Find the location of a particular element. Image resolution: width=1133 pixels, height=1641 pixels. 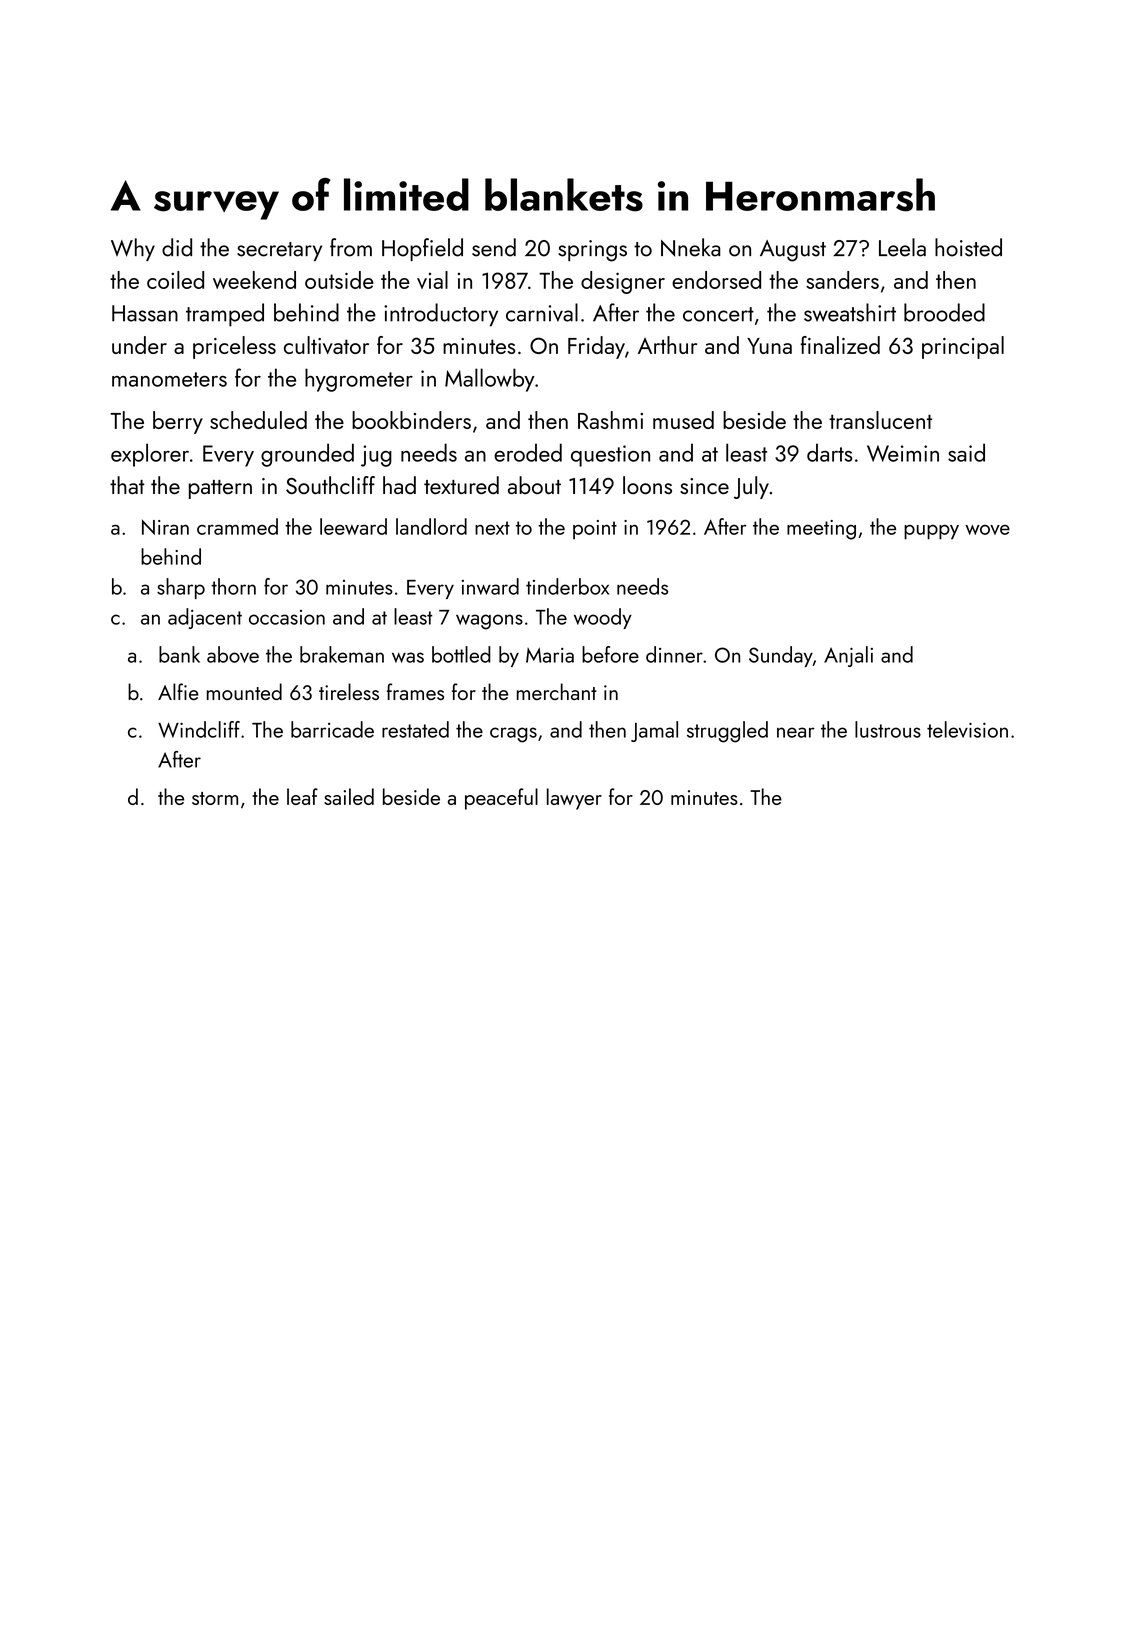

translucent is located at coordinates (880, 420).
